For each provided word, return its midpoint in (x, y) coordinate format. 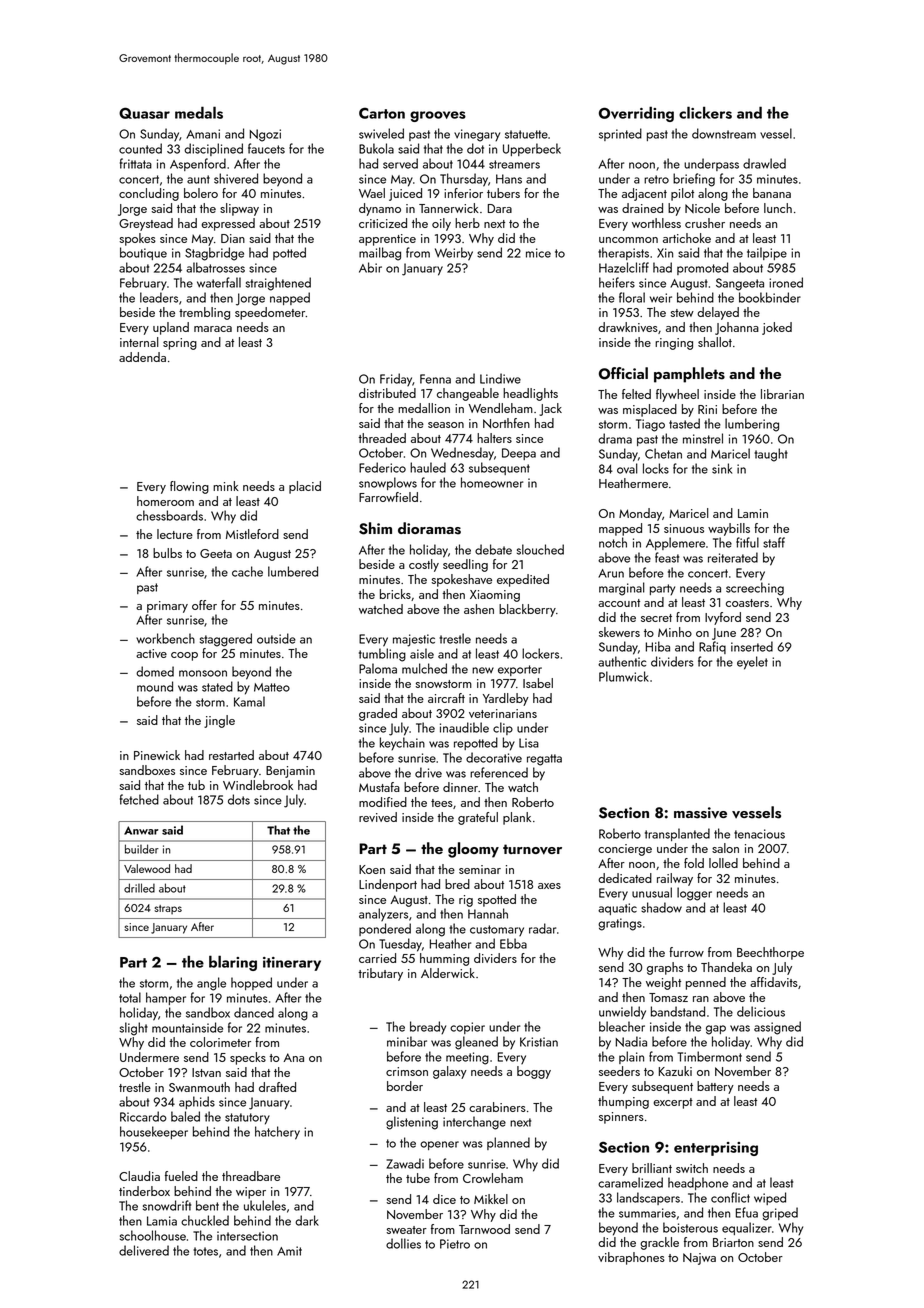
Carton (382, 113)
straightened (278, 284)
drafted (277, 1087)
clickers (705, 112)
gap (716, 1030)
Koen (372, 869)
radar (542, 928)
